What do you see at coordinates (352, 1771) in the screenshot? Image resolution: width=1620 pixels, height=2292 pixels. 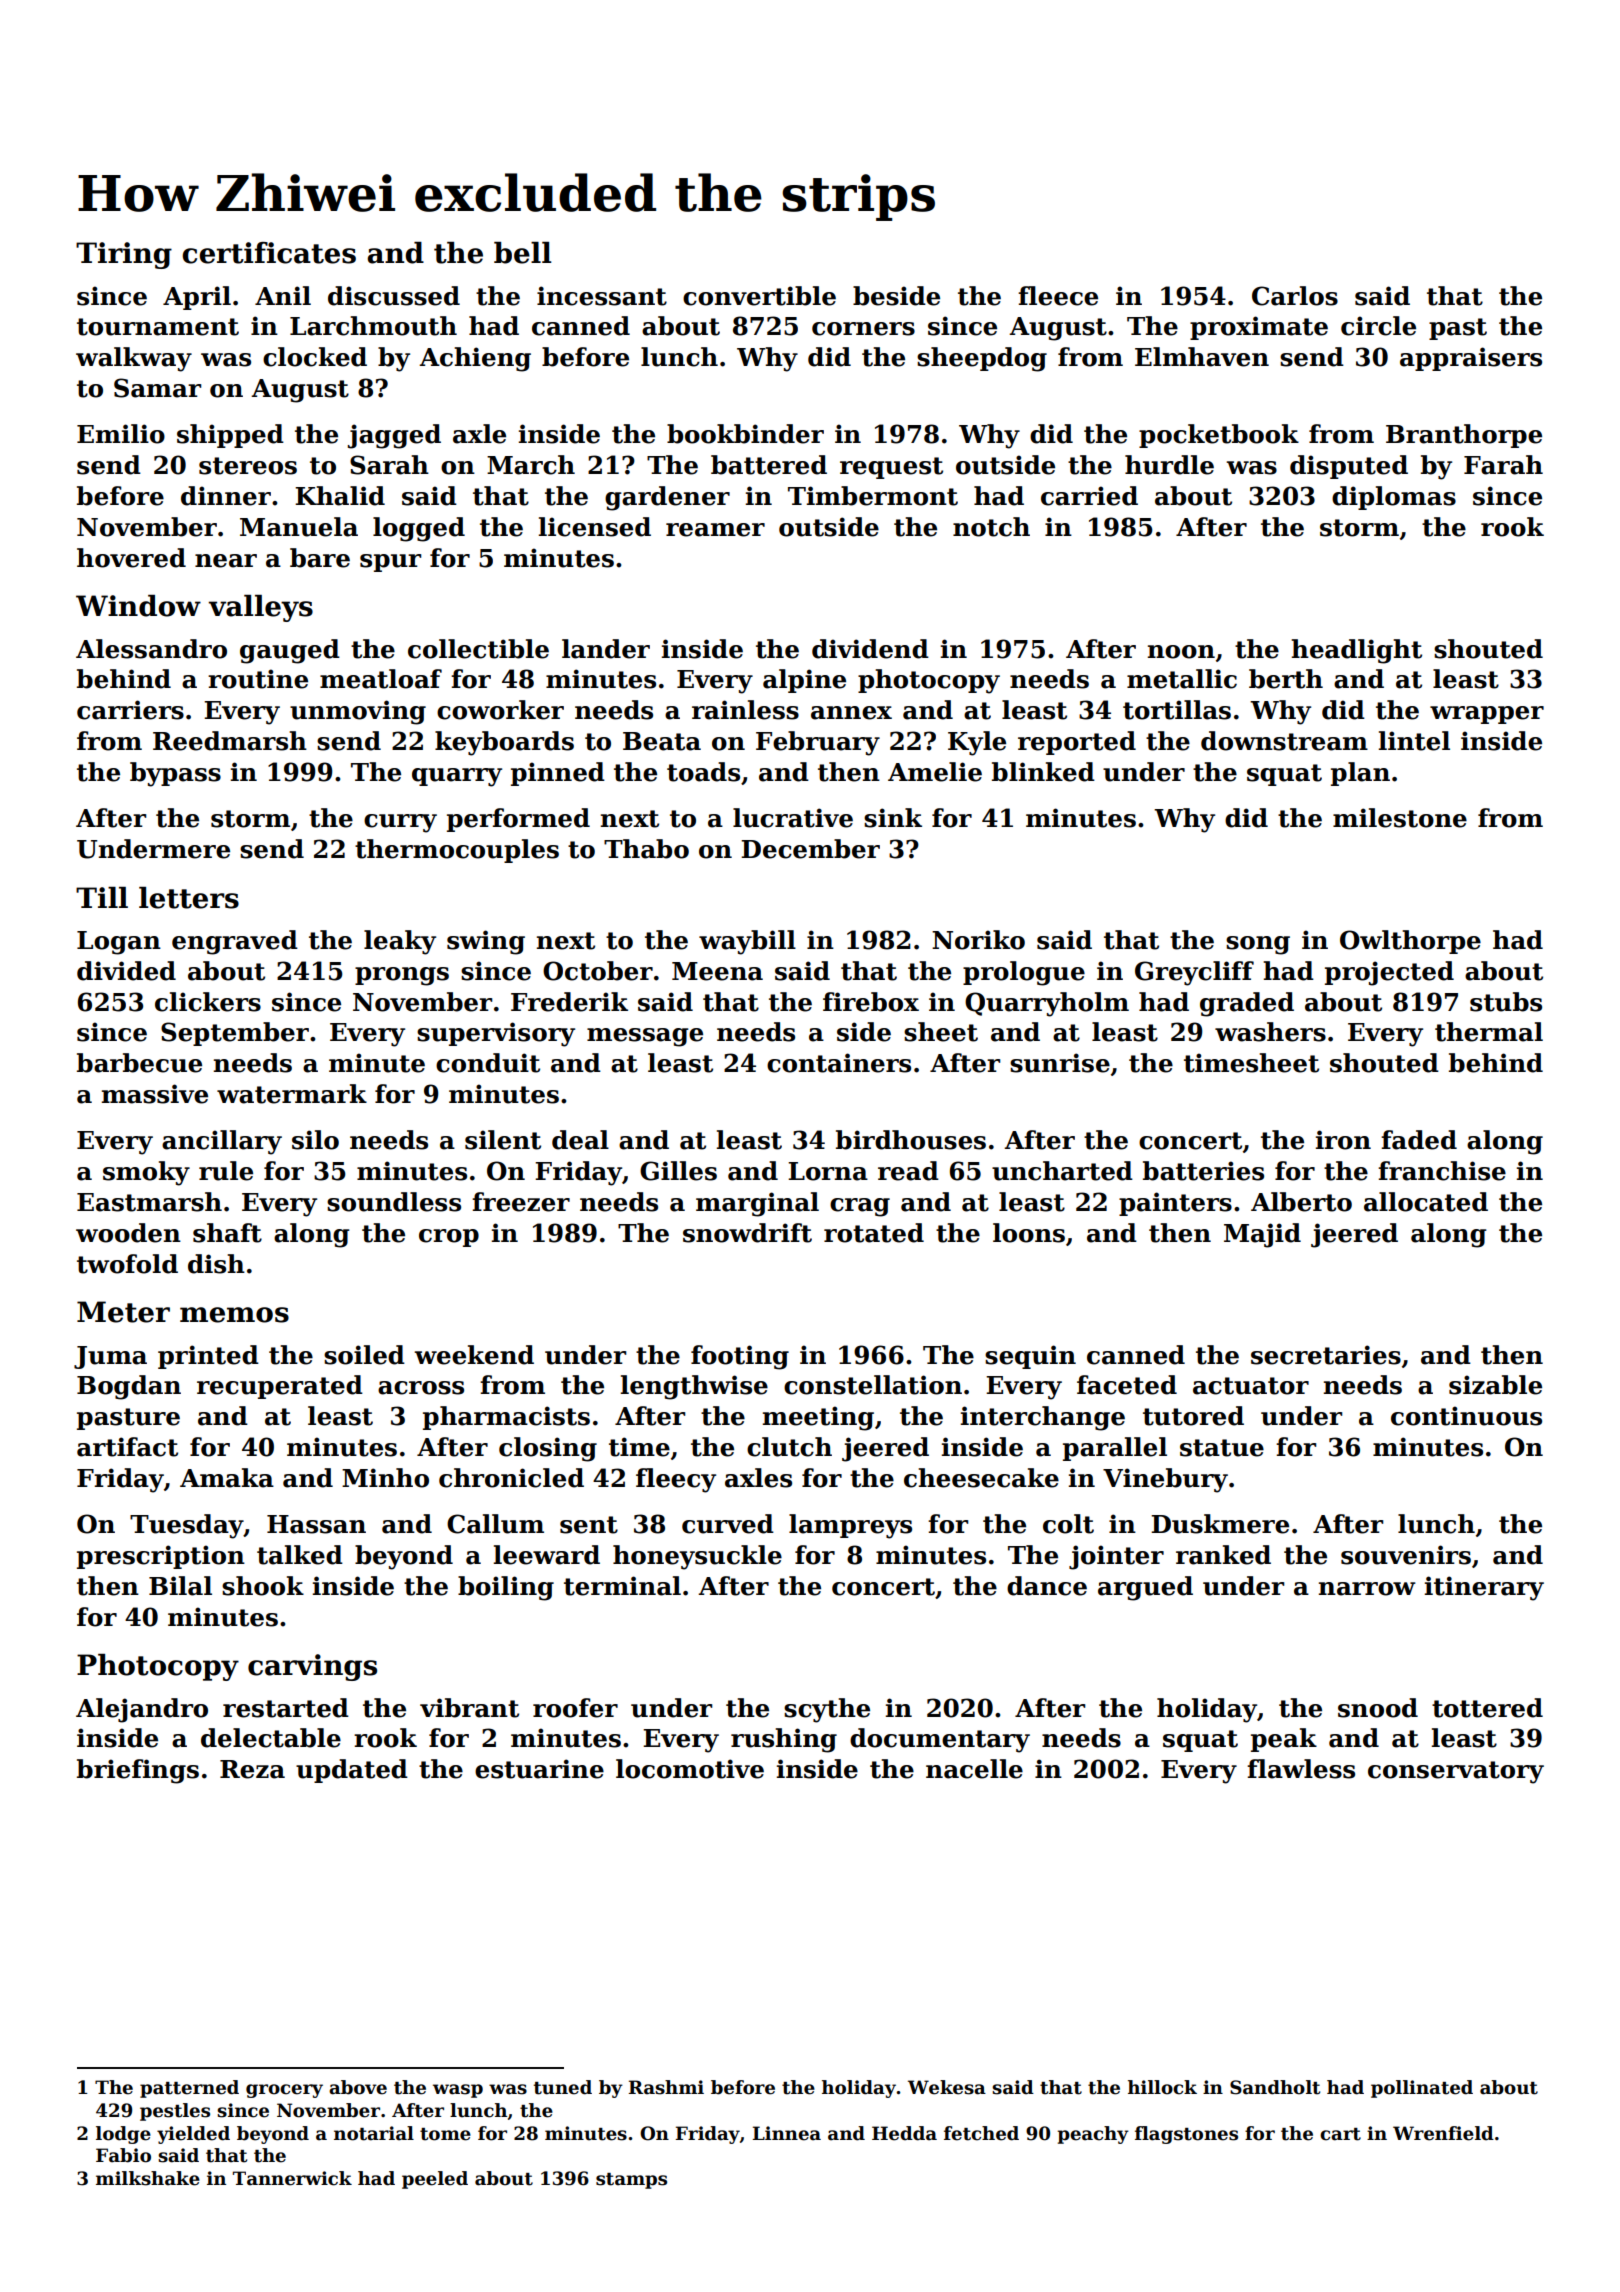 I see `updated` at bounding box center [352, 1771].
